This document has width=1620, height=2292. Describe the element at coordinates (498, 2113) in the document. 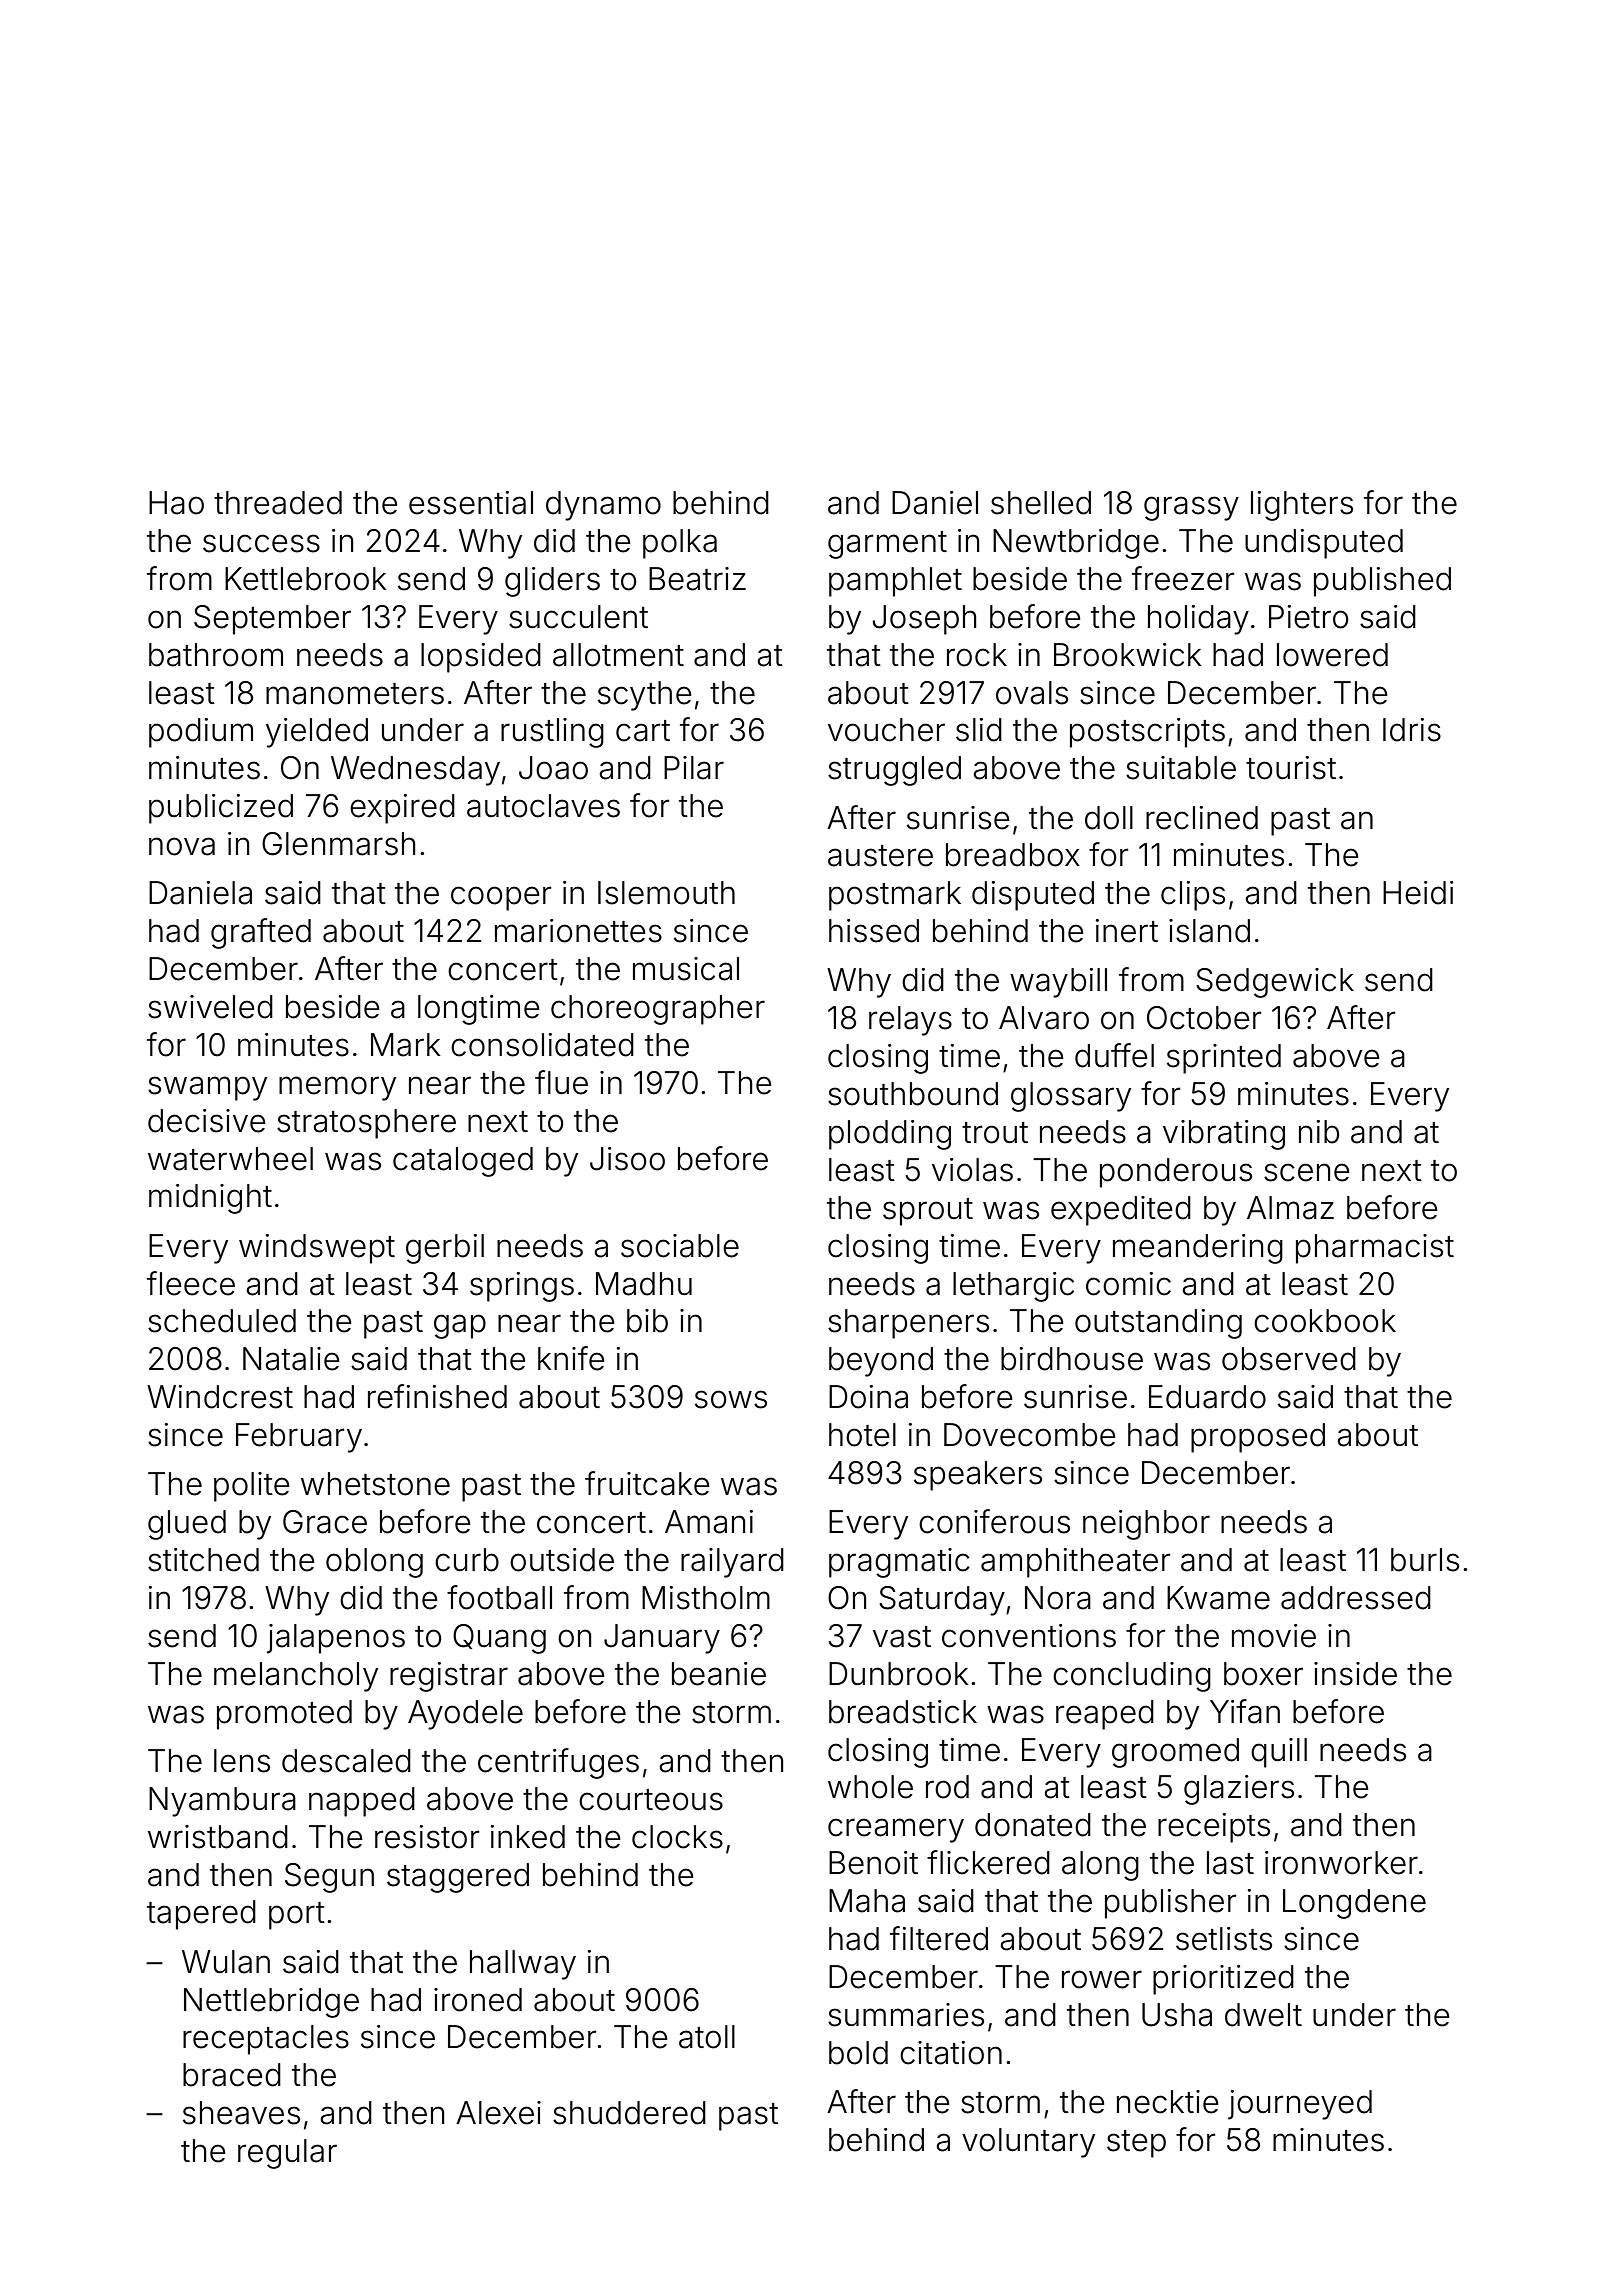

I see `Alexei` at that location.
